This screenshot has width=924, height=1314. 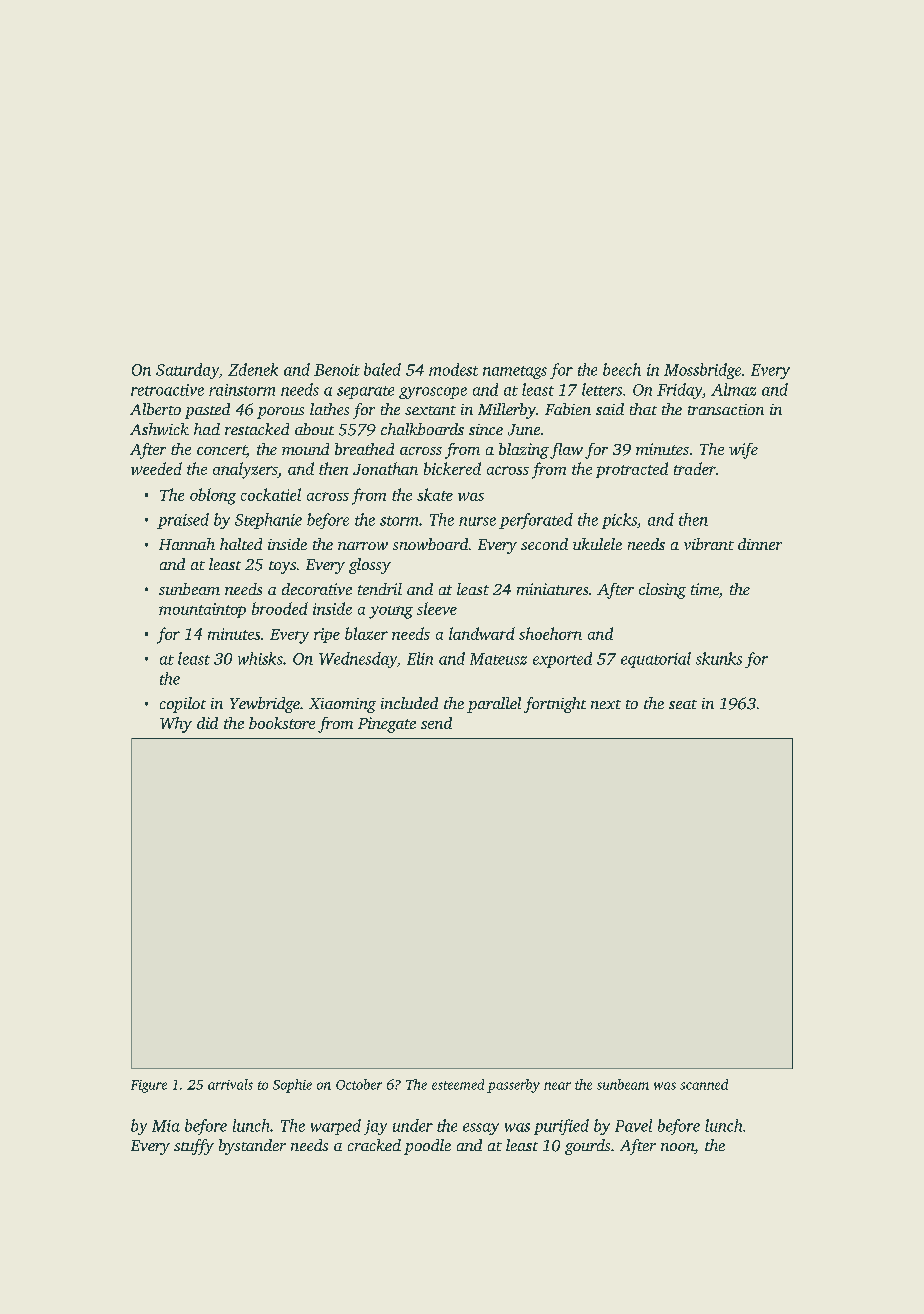 What do you see at coordinates (166, 1126) in the screenshot?
I see `Mia` at bounding box center [166, 1126].
